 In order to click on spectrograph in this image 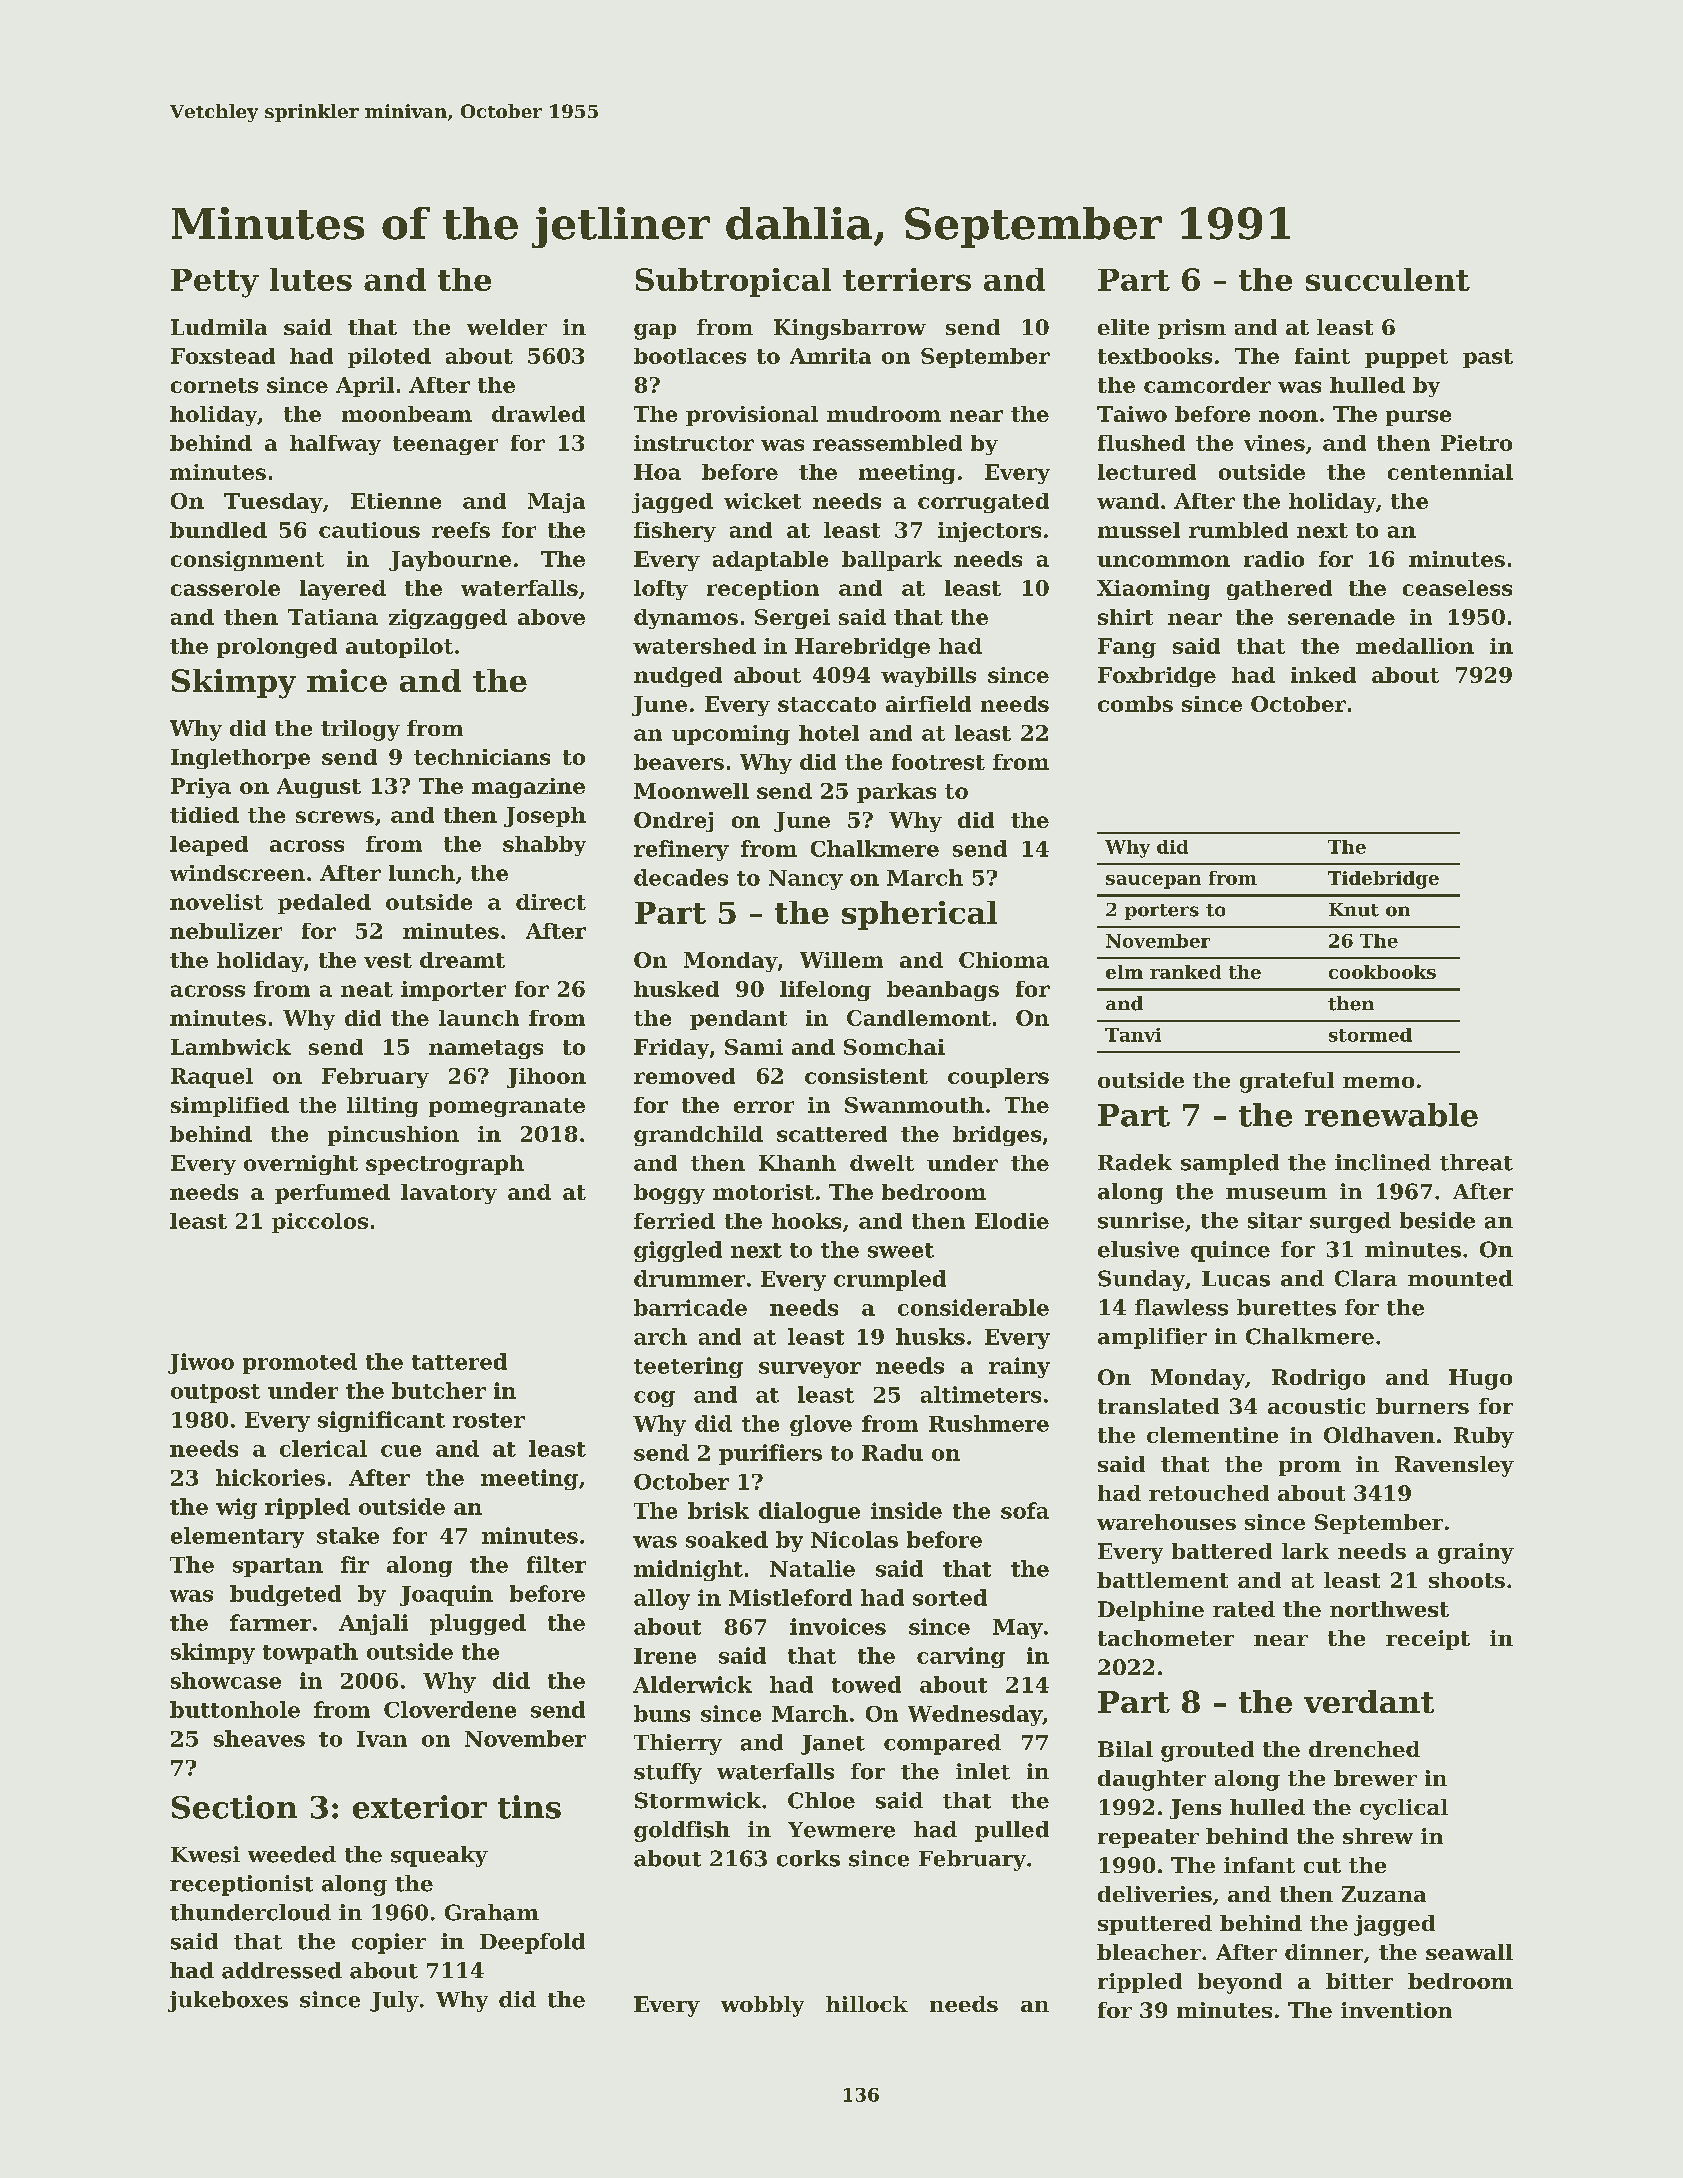, I will do `click(445, 1165)`.
